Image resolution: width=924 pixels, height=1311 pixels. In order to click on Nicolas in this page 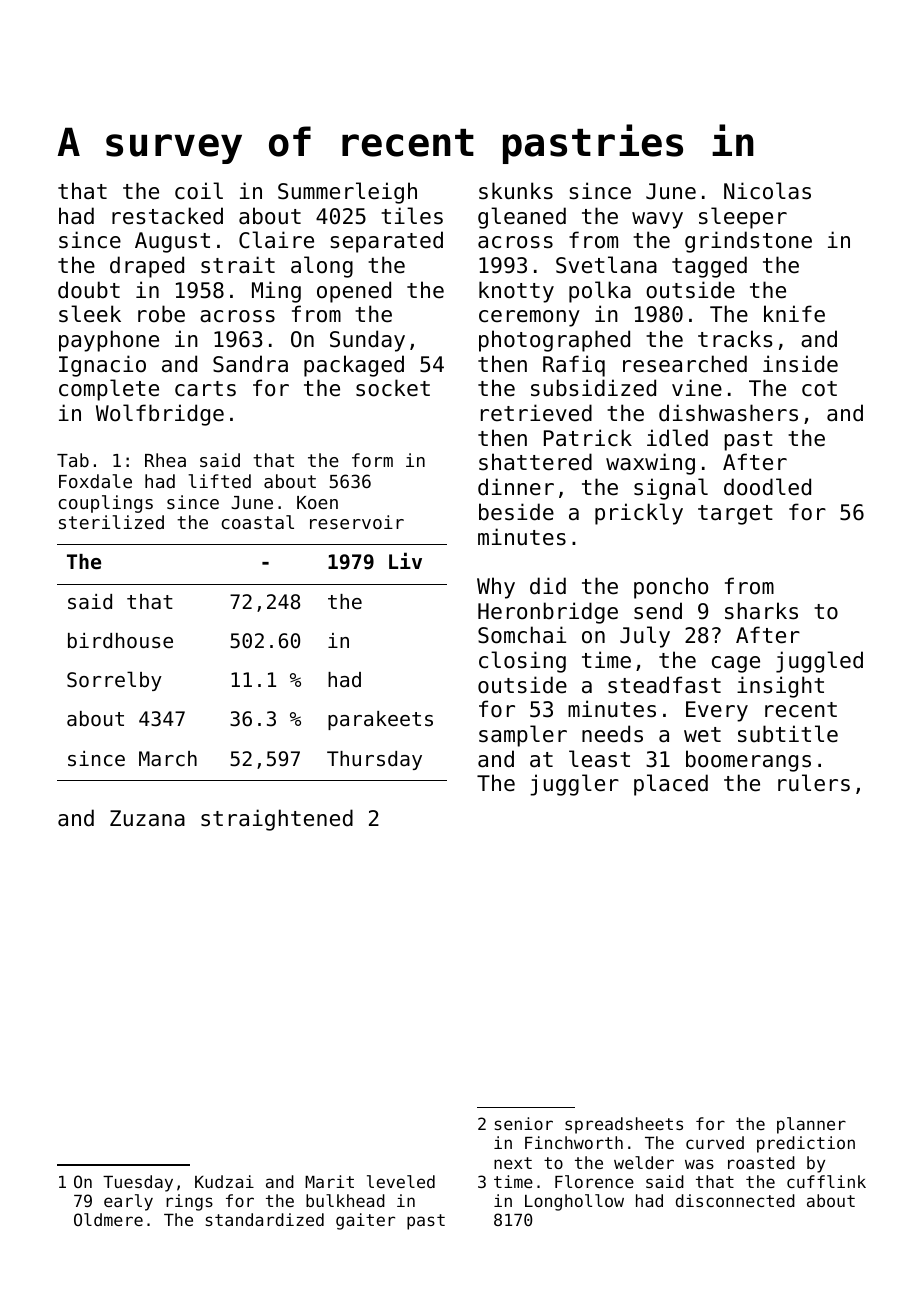, I will do `click(767, 191)`.
